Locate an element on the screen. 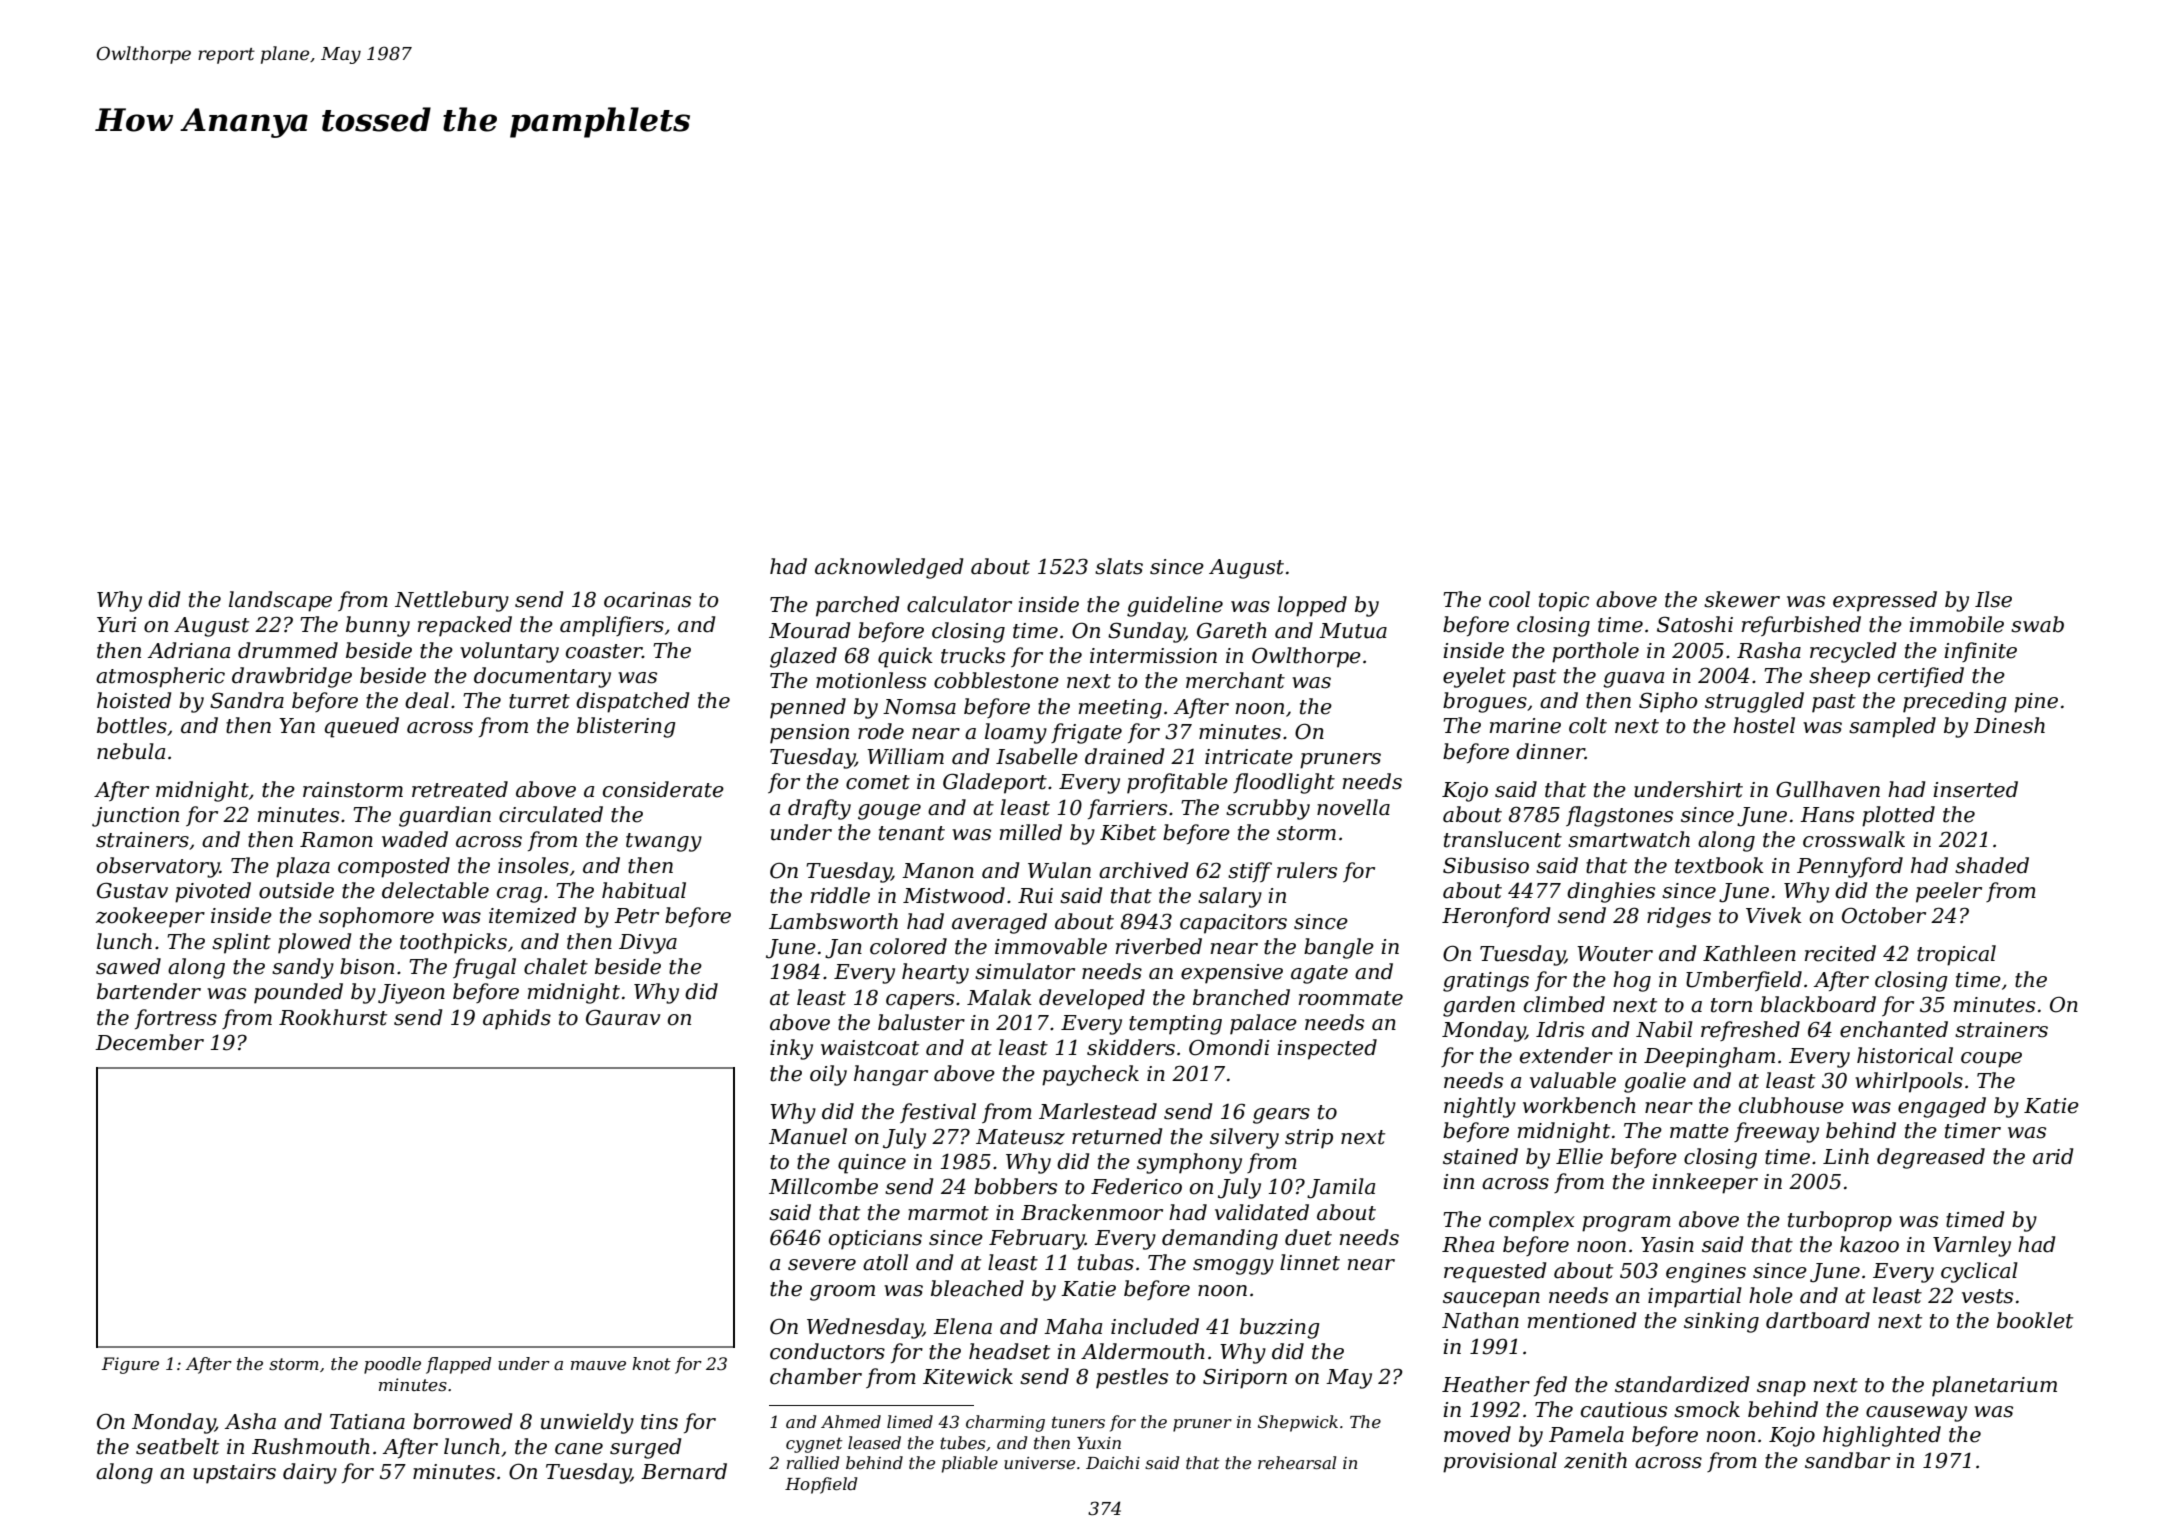 The image size is (2177, 1540). rehearsal is located at coordinates (1297, 1462).
